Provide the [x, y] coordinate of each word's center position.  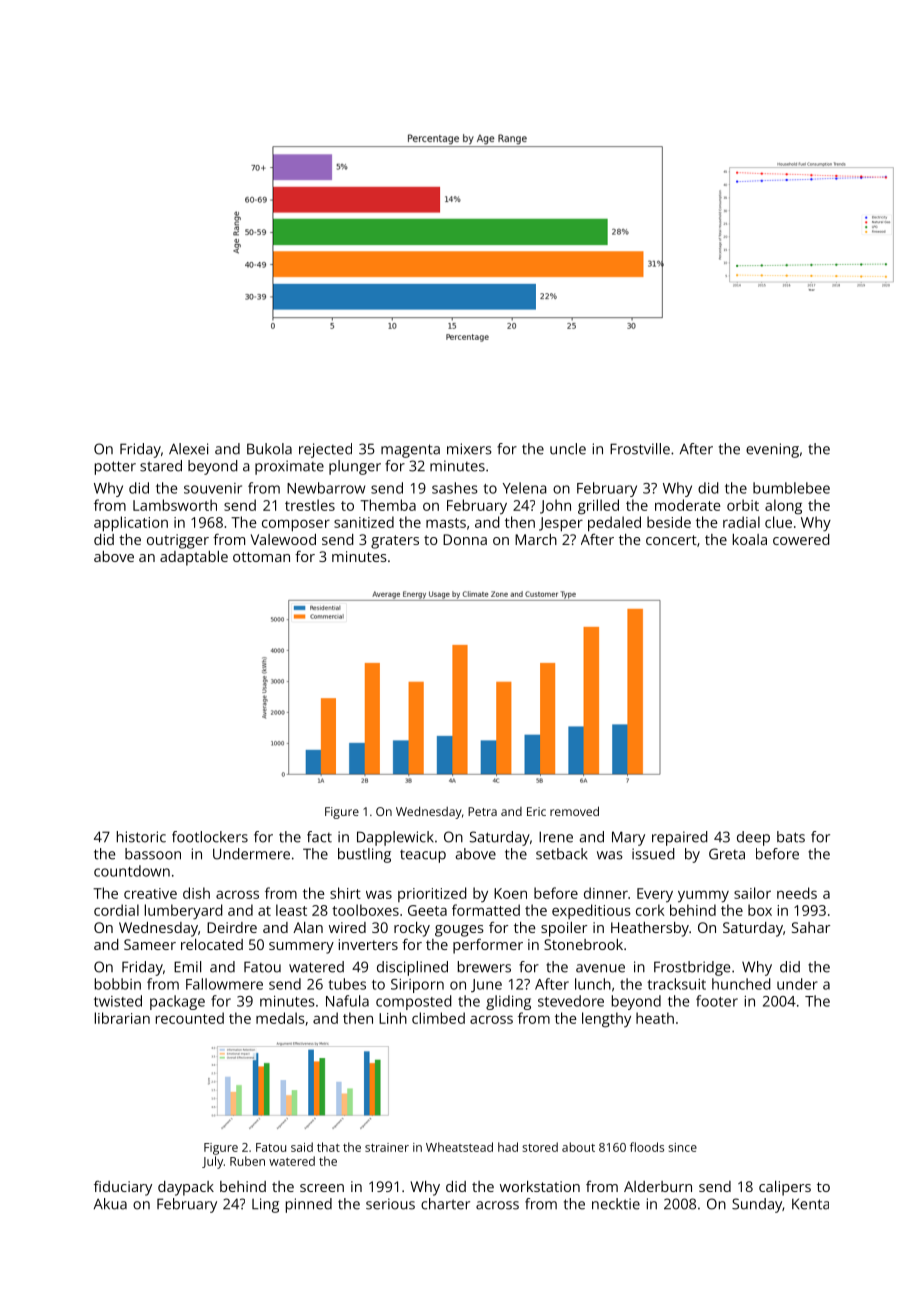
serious [390, 1204]
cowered [801, 539]
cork [650, 910]
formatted [486, 910]
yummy [703, 896]
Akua [110, 1204]
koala [750, 539]
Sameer [150, 944]
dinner [606, 893]
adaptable [194, 558]
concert [671, 540]
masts [446, 523]
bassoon [153, 854]
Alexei [188, 449]
